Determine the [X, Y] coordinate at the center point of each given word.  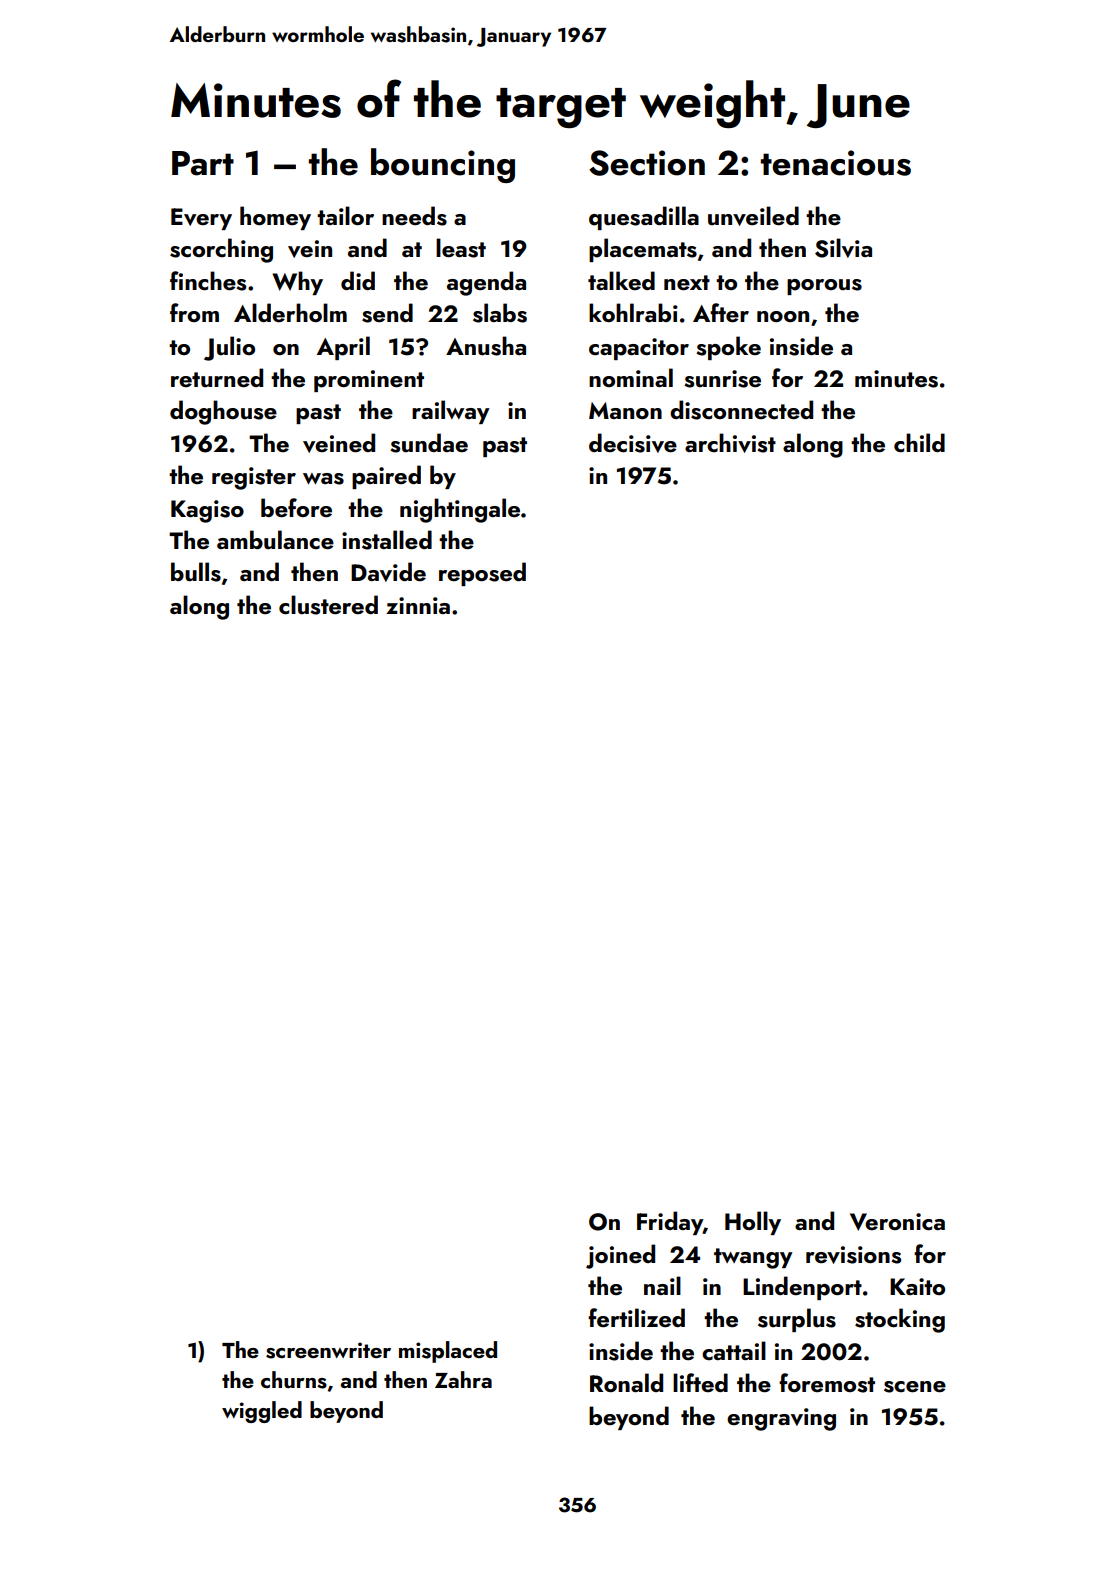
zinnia [418, 605]
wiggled [262, 1412]
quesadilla [644, 218]
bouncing [443, 165]
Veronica [897, 1222]
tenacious [836, 163]
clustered [328, 605]
